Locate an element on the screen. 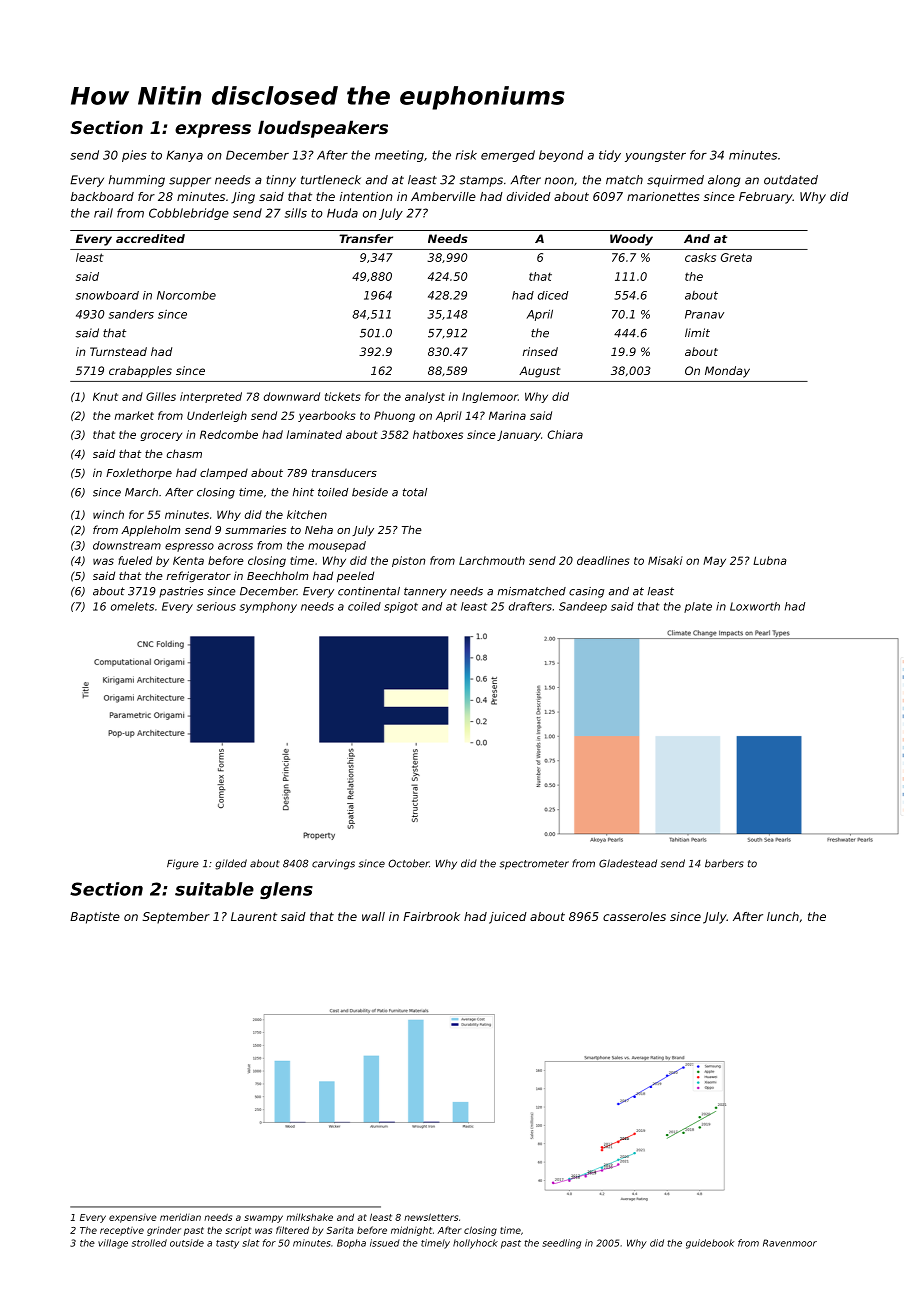  Bopha is located at coordinates (351, 1244).
